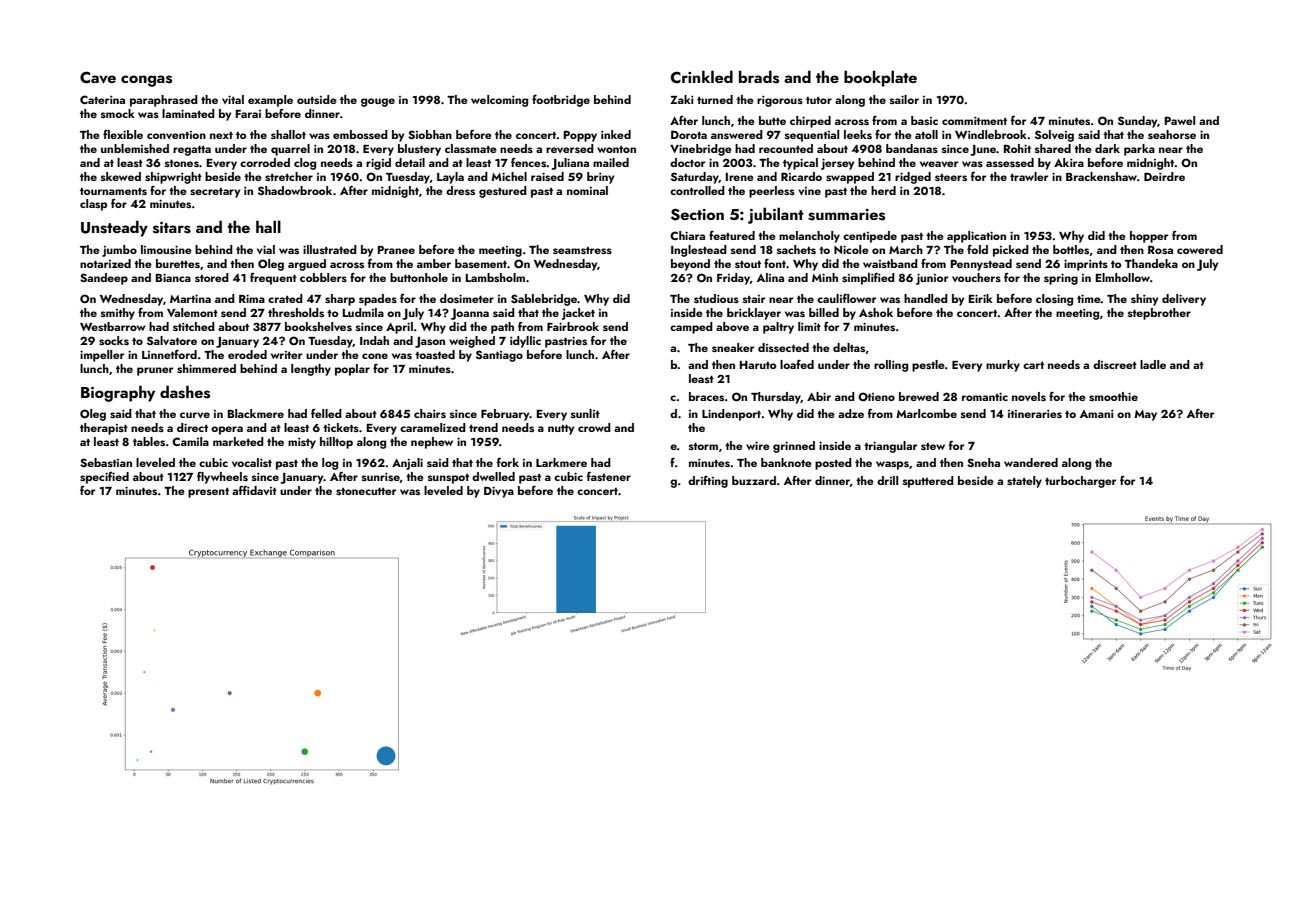  What do you see at coordinates (499, 492) in the document?
I see `Divya` at bounding box center [499, 492].
